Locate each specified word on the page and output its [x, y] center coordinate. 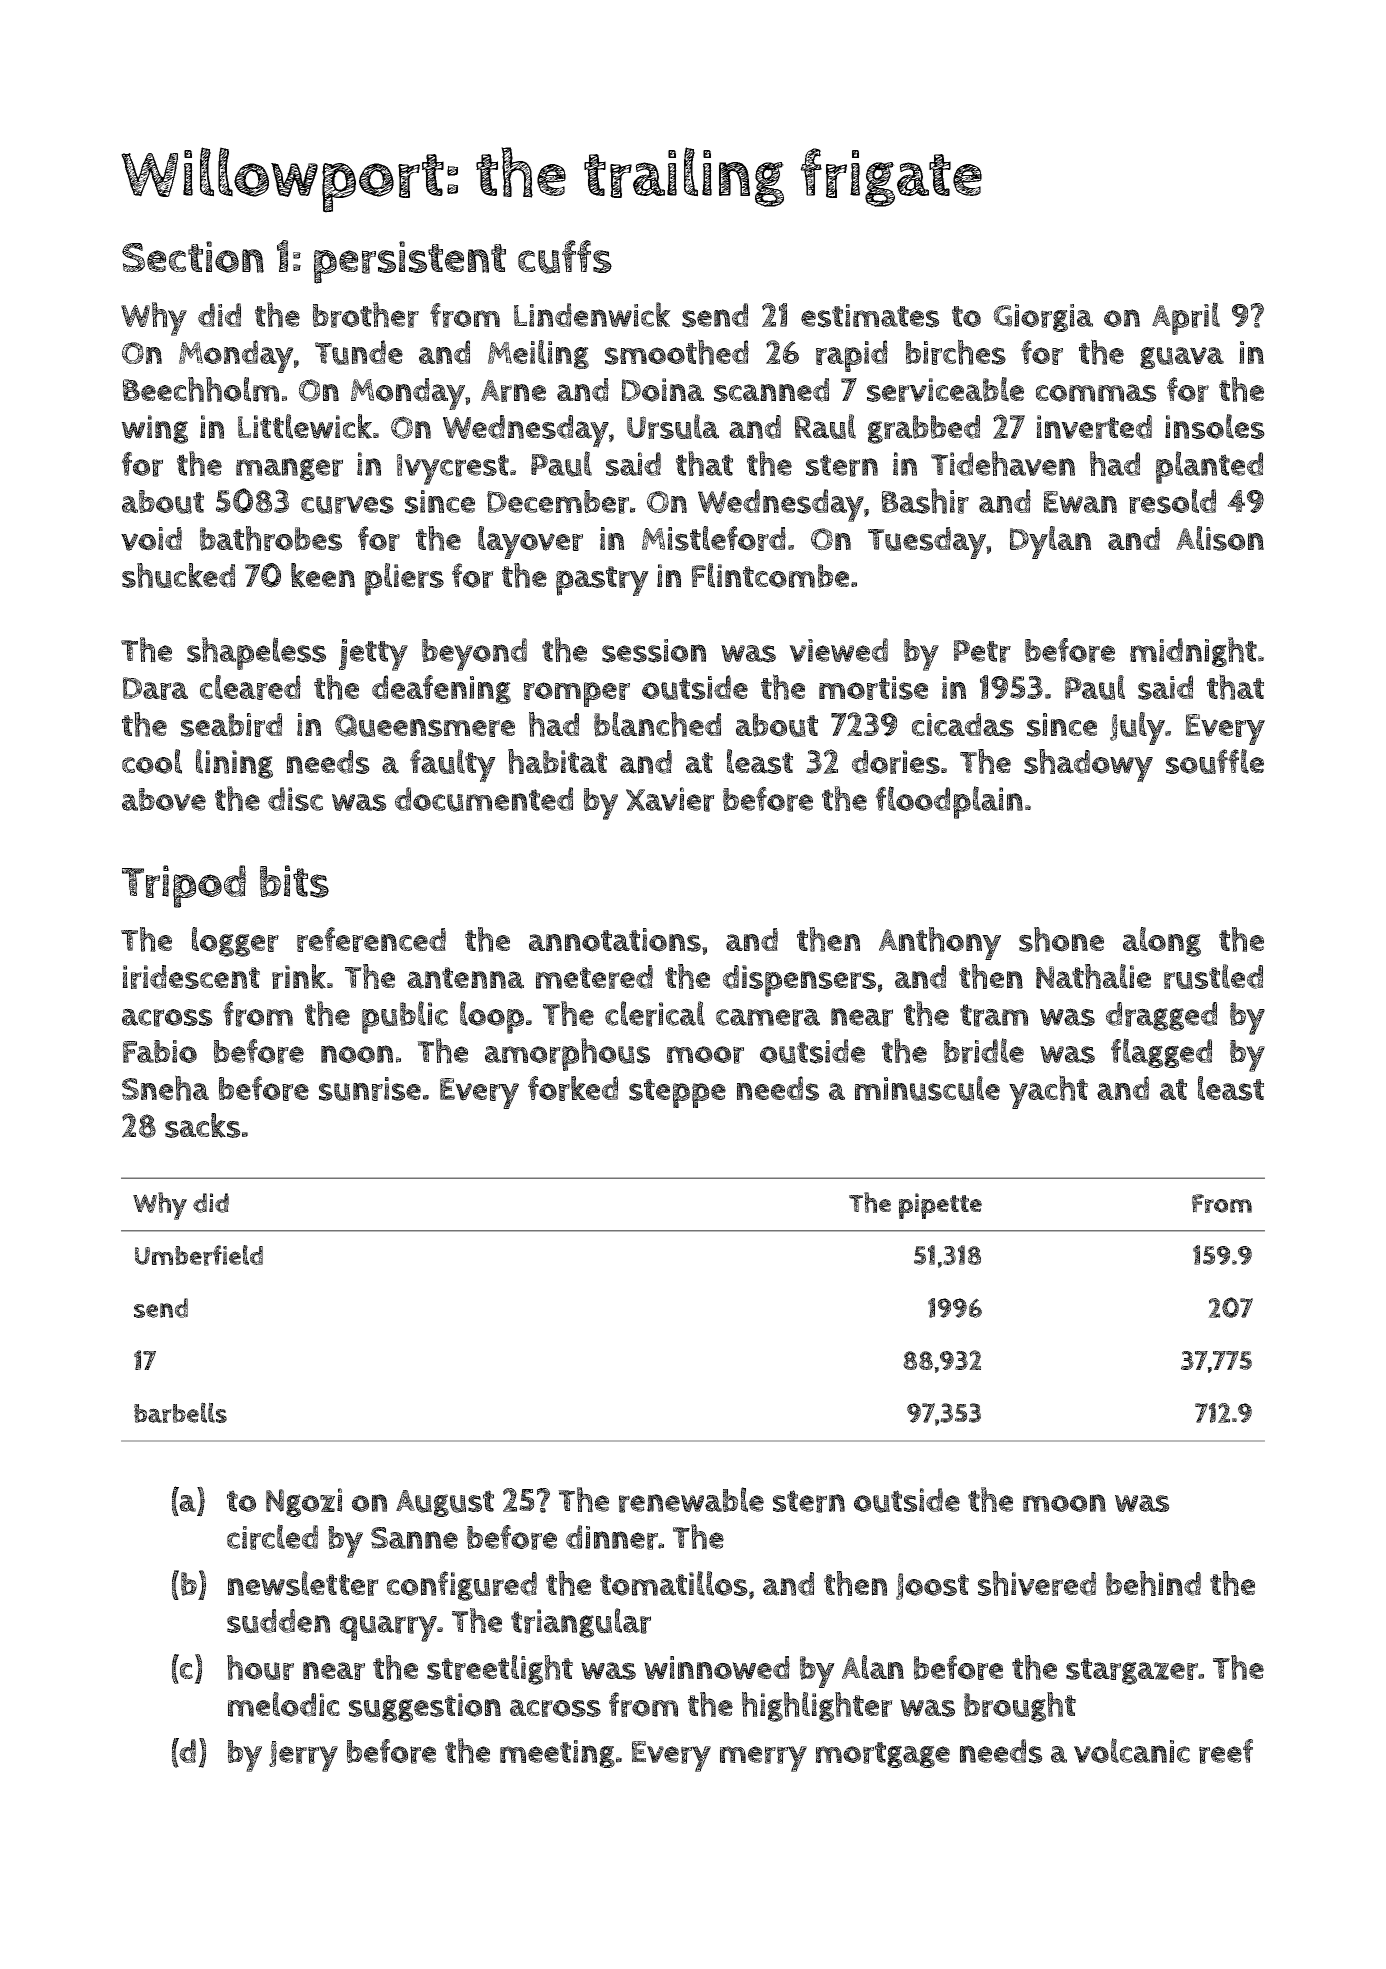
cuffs [565, 257]
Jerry [303, 1756]
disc [295, 799]
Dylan [1050, 542]
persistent [410, 262]
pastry [602, 581]
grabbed [924, 429]
